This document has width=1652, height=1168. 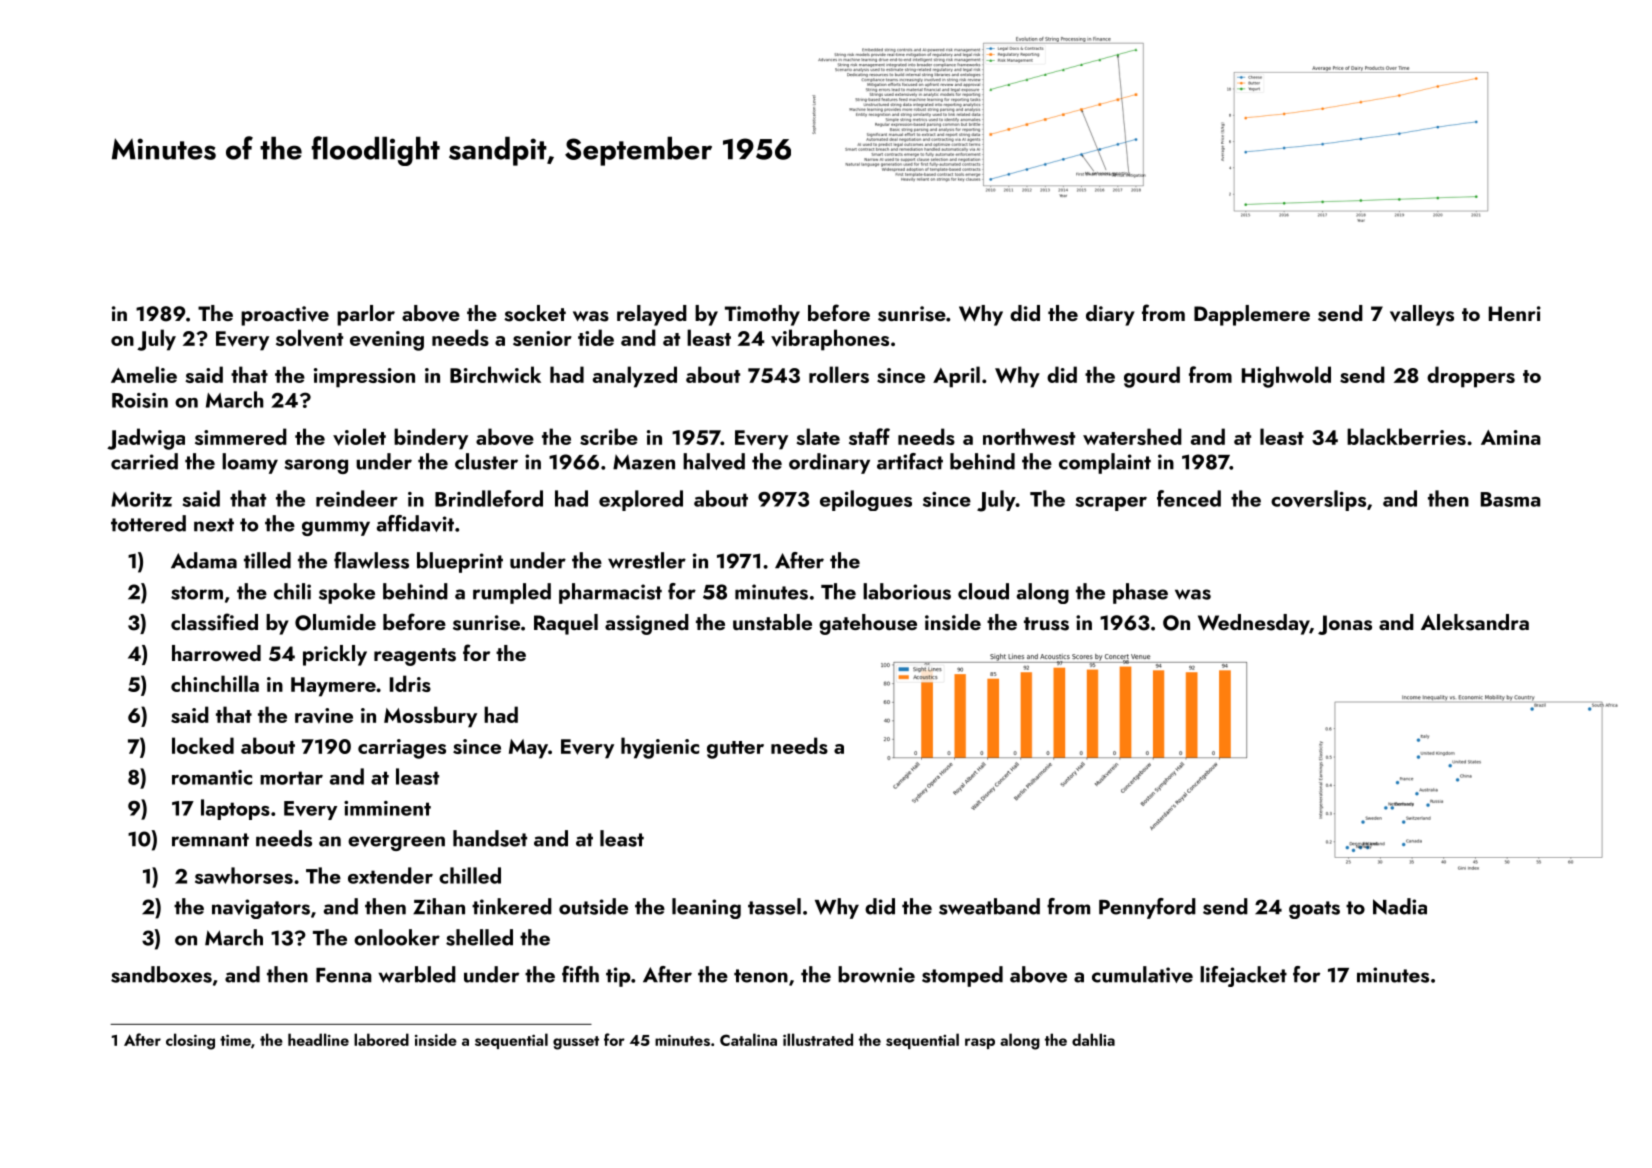 What do you see at coordinates (344, 975) in the document?
I see `Fenna` at bounding box center [344, 975].
